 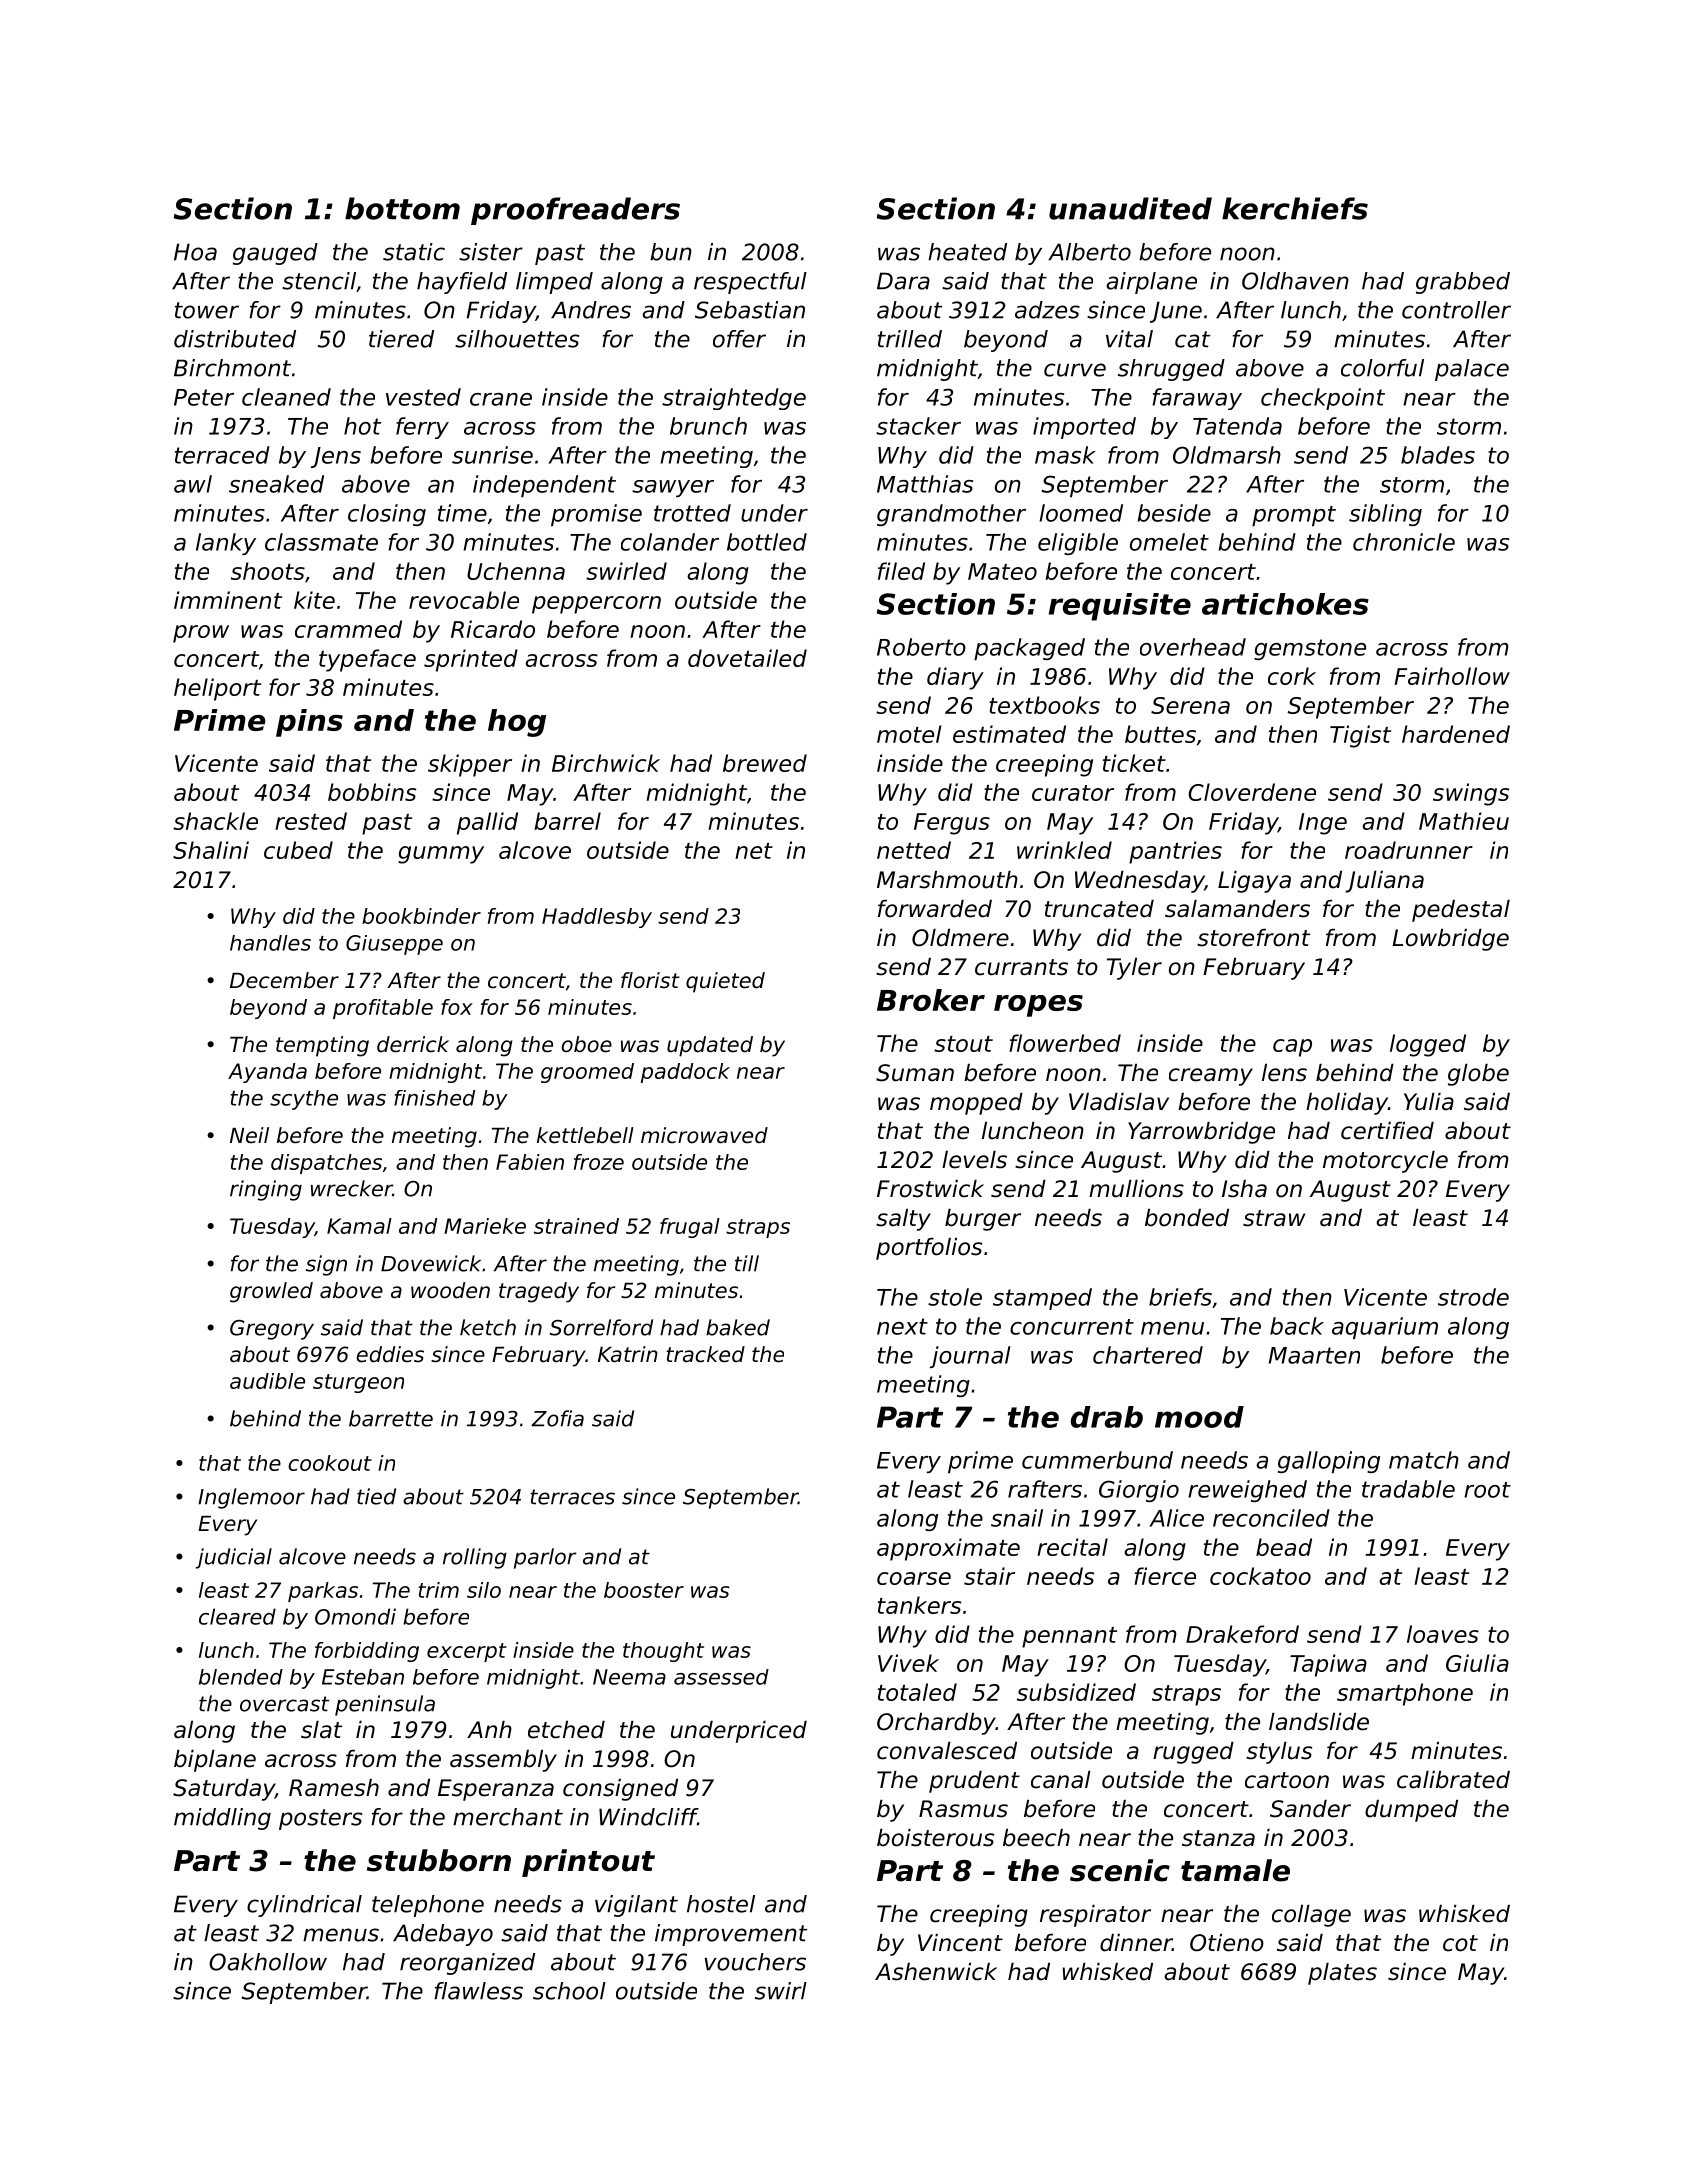 I want to click on bottom, so click(x=402, y=208).
